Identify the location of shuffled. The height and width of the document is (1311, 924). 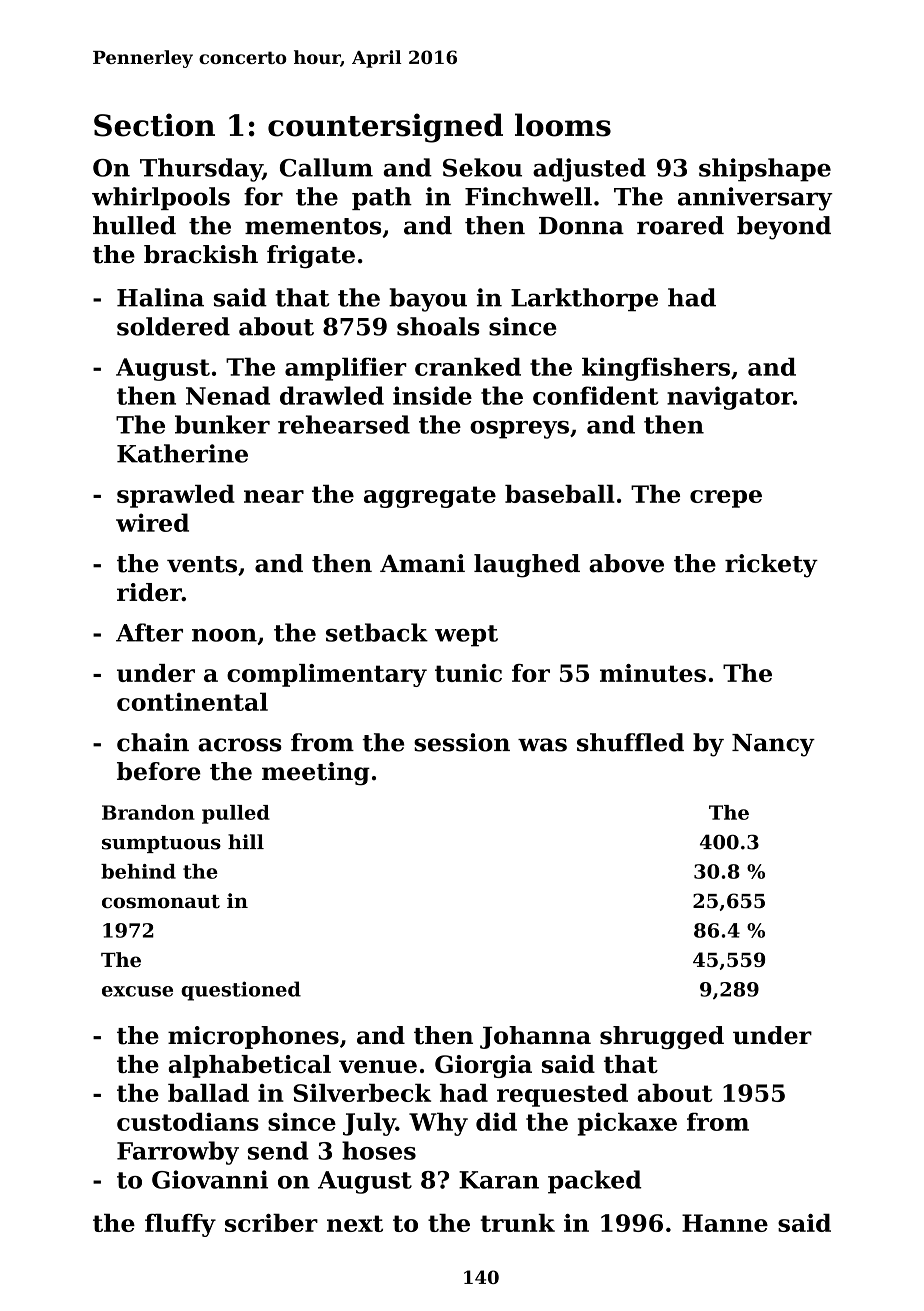
(630, 742).
